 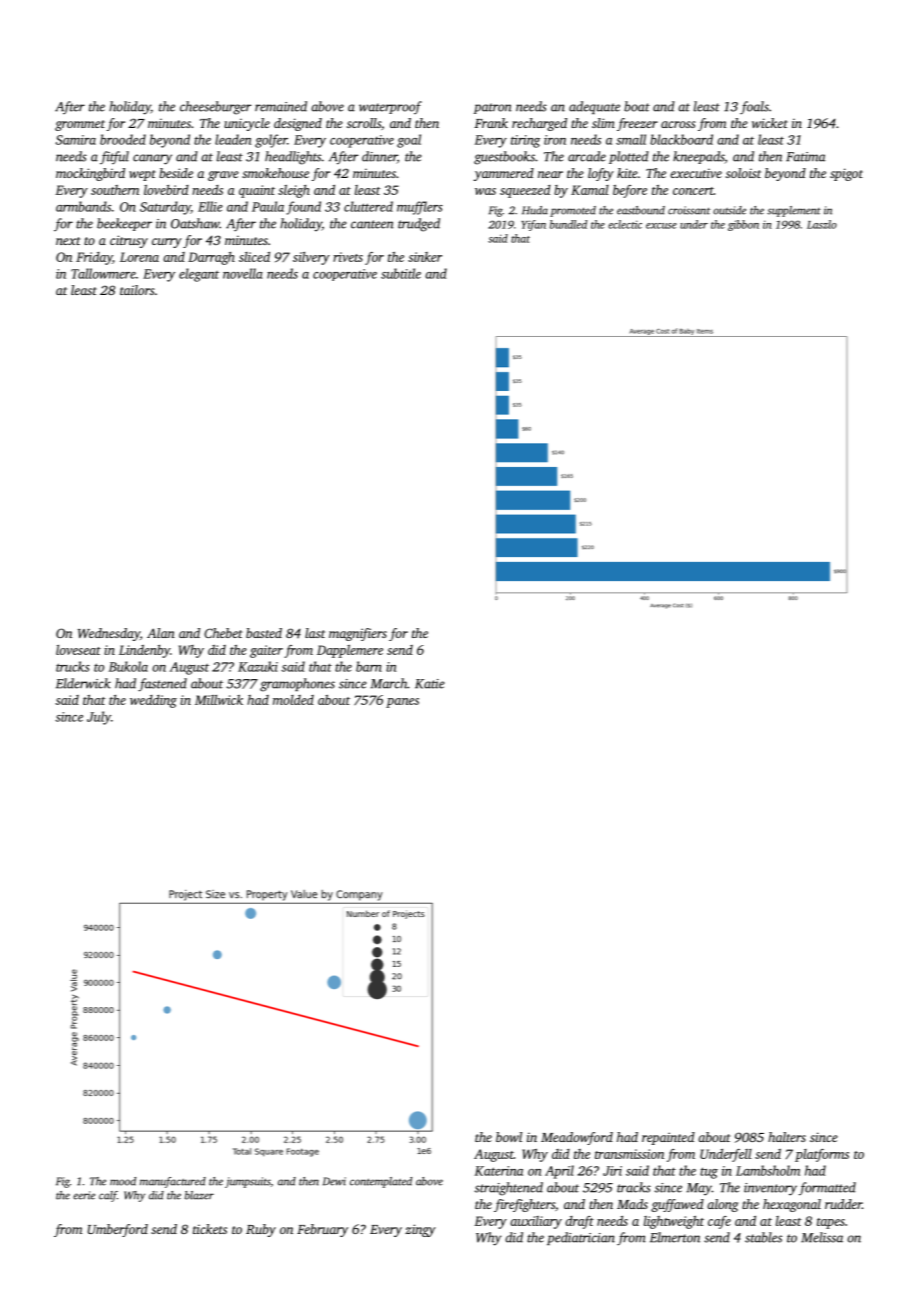 What do you see at coordinates (358, 634) in the screenshot?
I see `magnifiers` at bounding box center [358, 634].
